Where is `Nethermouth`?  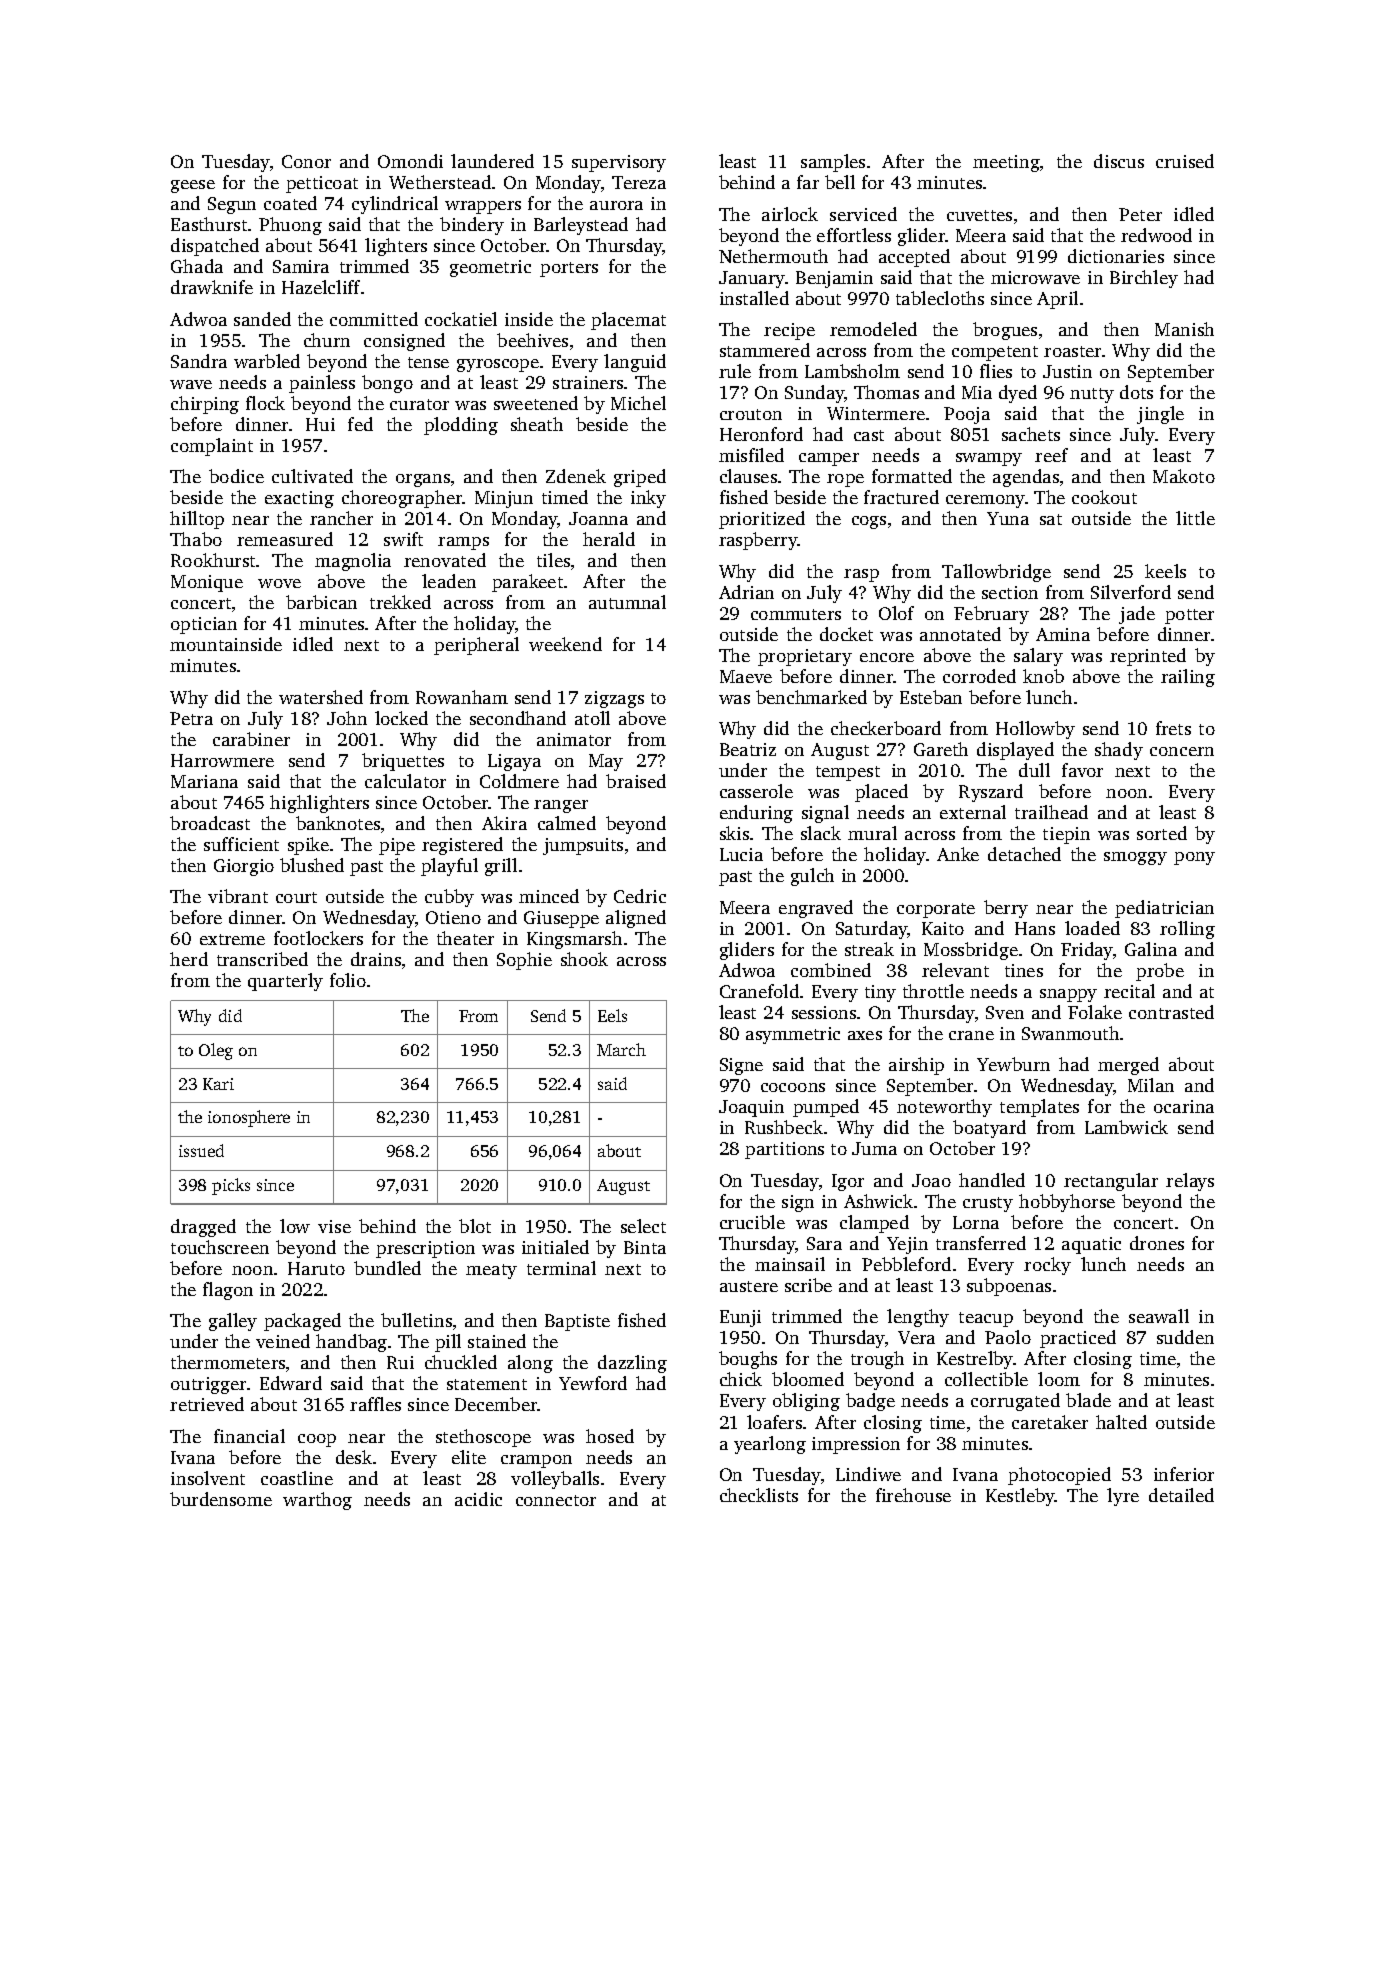 Nethermouth is located at coordinates (773, 256).
